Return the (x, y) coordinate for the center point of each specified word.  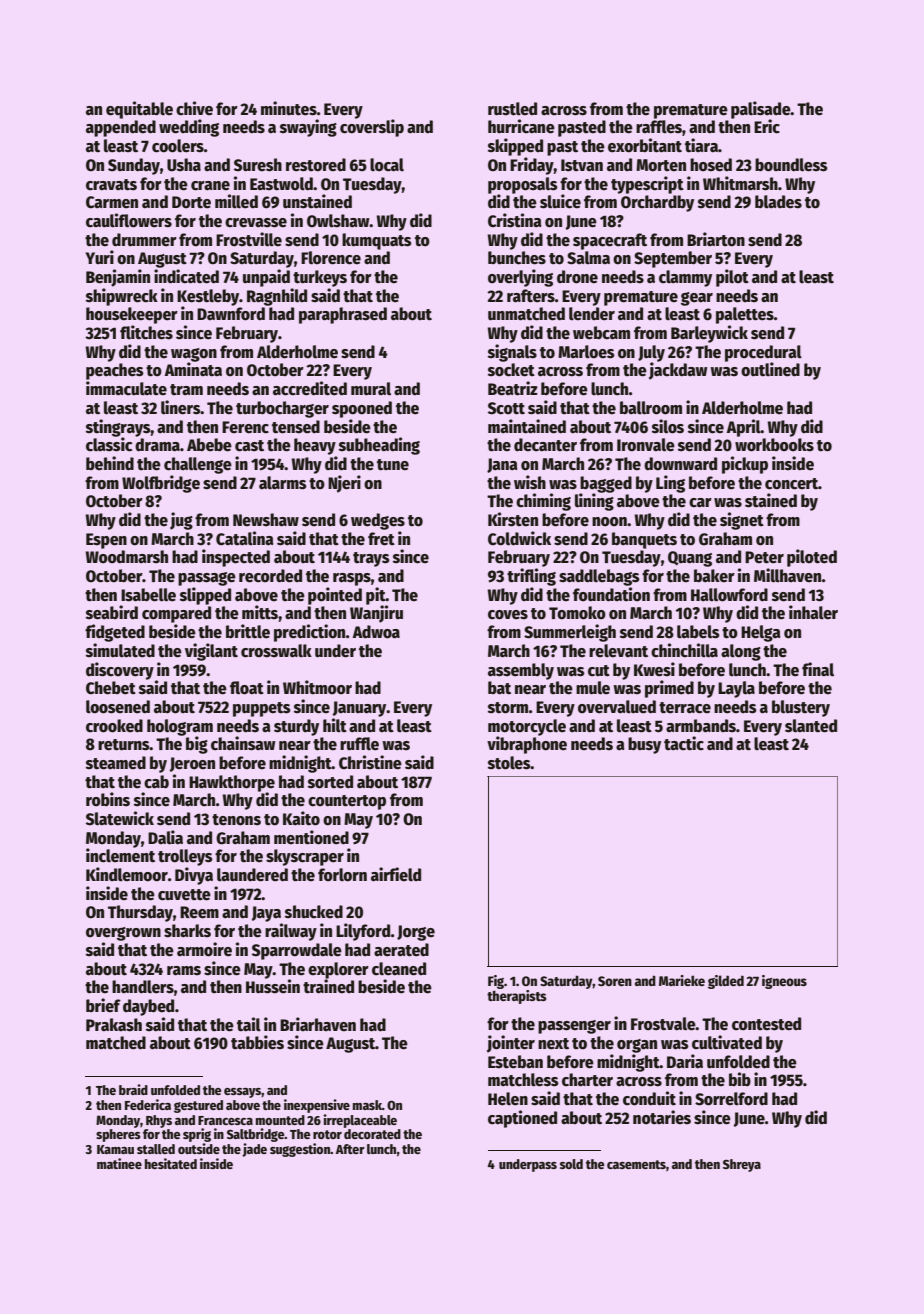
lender (592, 314)
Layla (736, 689)
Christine (370, 762)
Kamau (115, 1149)
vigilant (211, 652)
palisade (761, 110)
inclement (120, 855)
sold (571, 1164)
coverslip (372, 128)
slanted (811, 726)
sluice (560, 201)
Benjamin (118, 278)
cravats (111, 185)
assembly (521, 671)
